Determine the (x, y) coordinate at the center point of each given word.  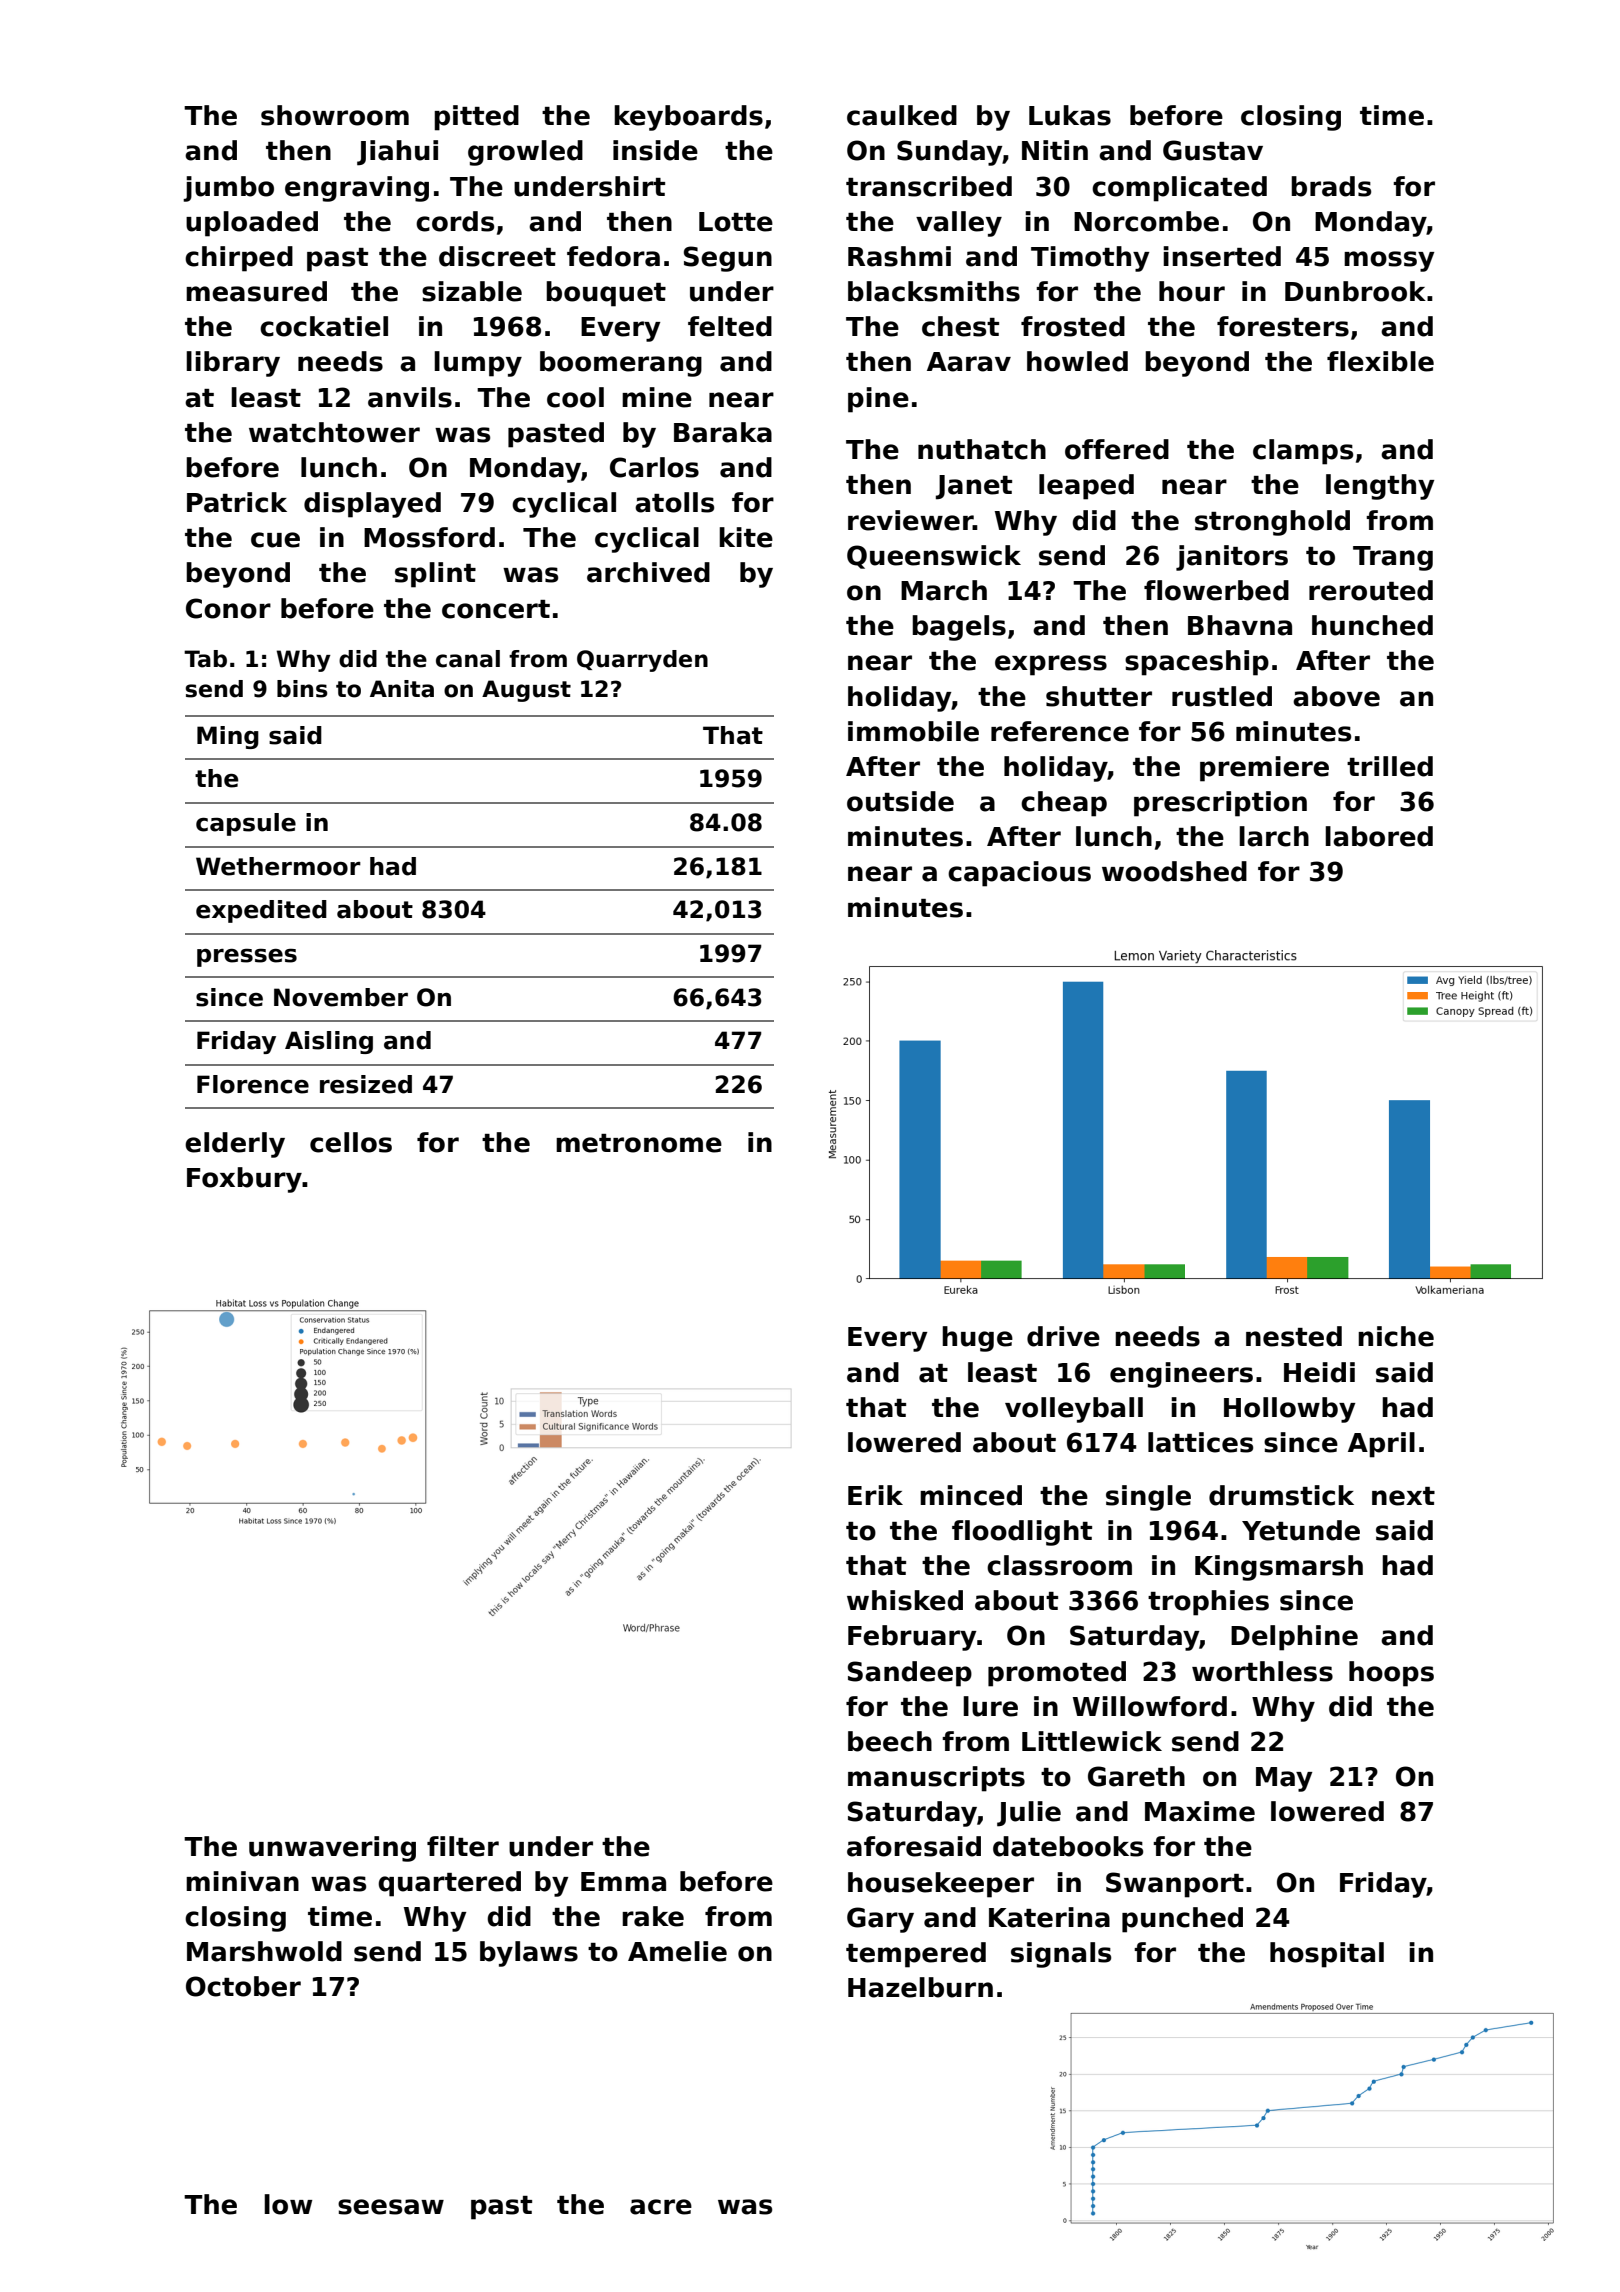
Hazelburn (920, 1987)
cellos (351, 1142)
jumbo (228, 189)
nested (1294, 1336)
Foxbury (244, 1180)
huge (977, 1339)
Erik (875, 1495)
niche (1396, 1336)
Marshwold (264, 1951)
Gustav (1213, 150)
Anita (402, 689)
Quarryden (642, 661)
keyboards (688, 118)
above (1336, 696)
